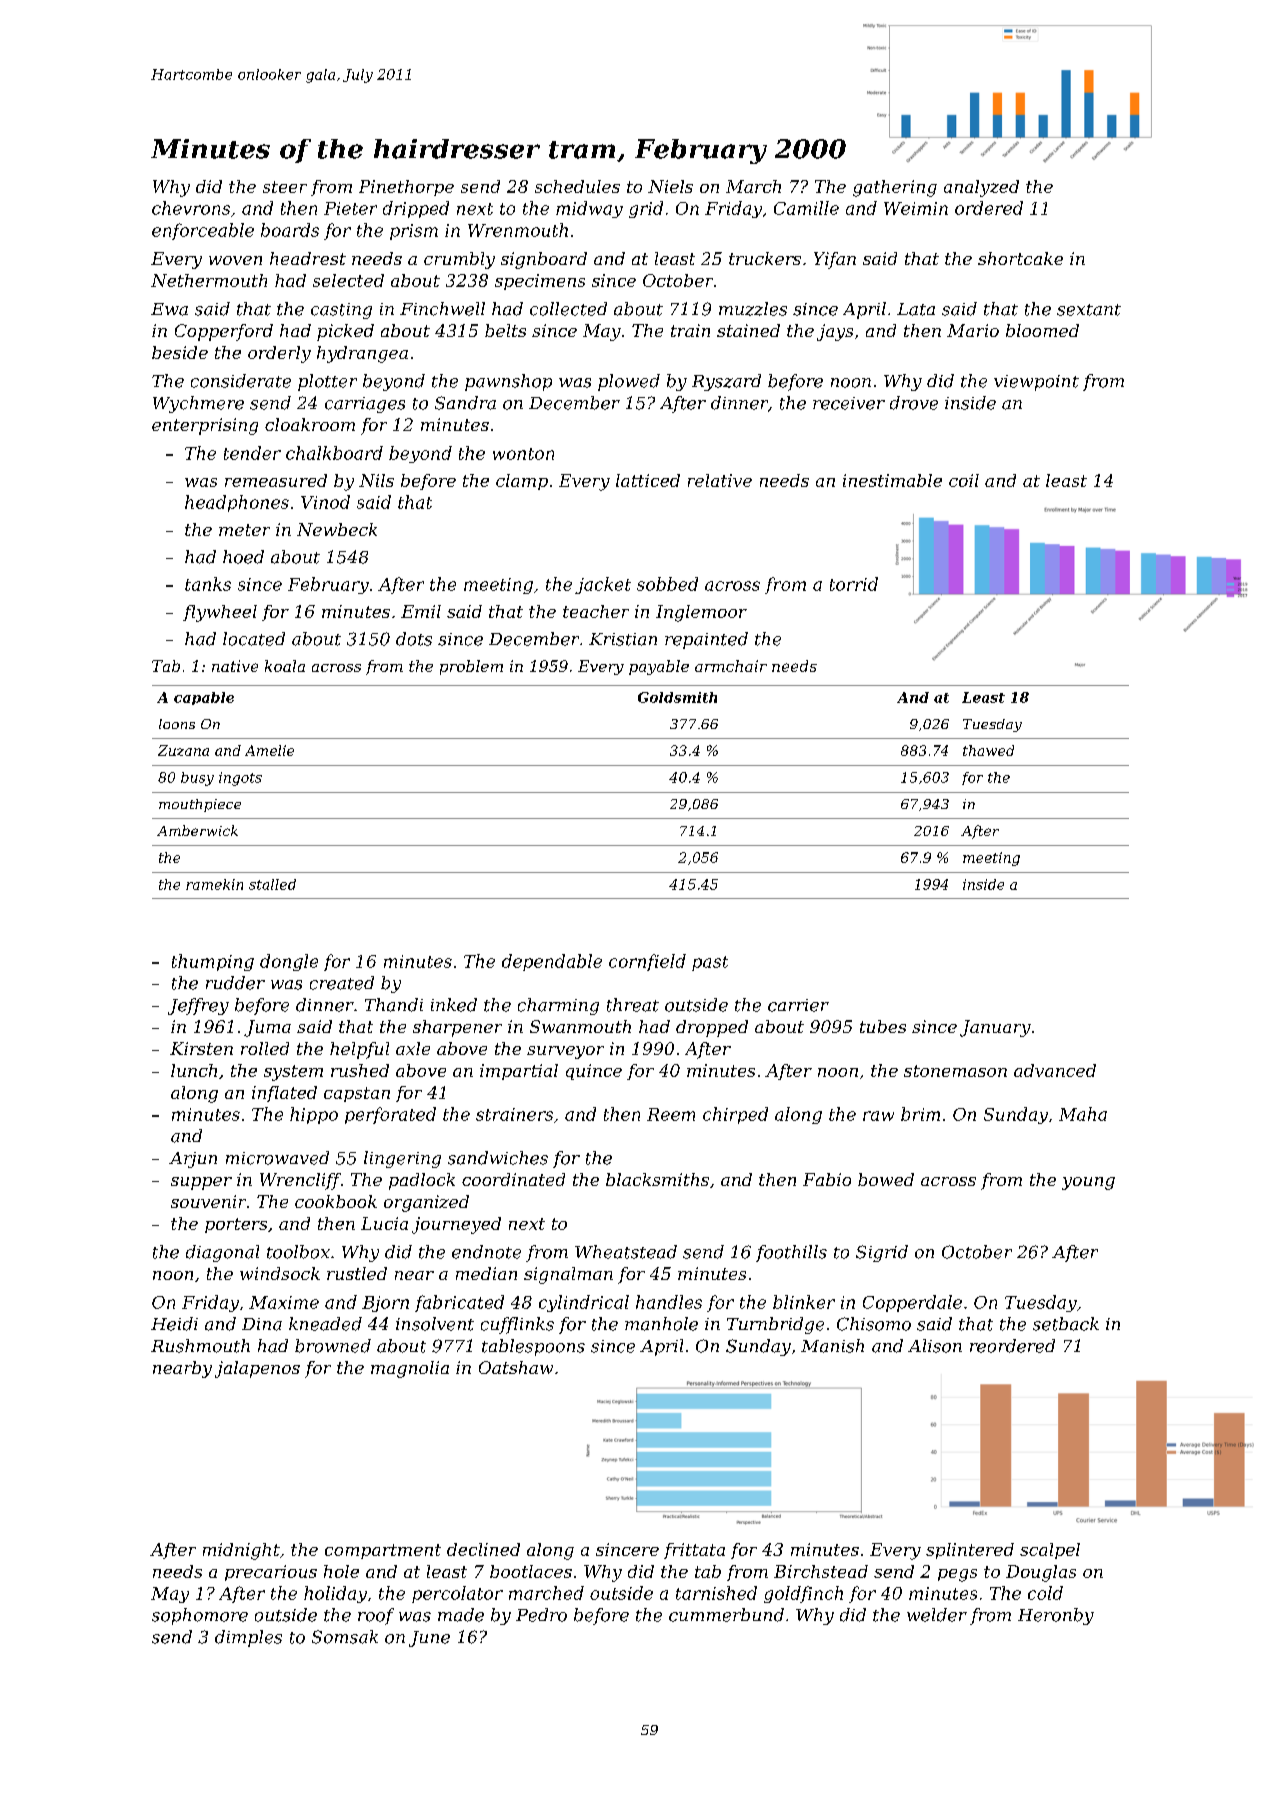 The image size is (1281, 1811). Describe the element at coordinates (849, 403) in the document. I see `receiver` at that location.
